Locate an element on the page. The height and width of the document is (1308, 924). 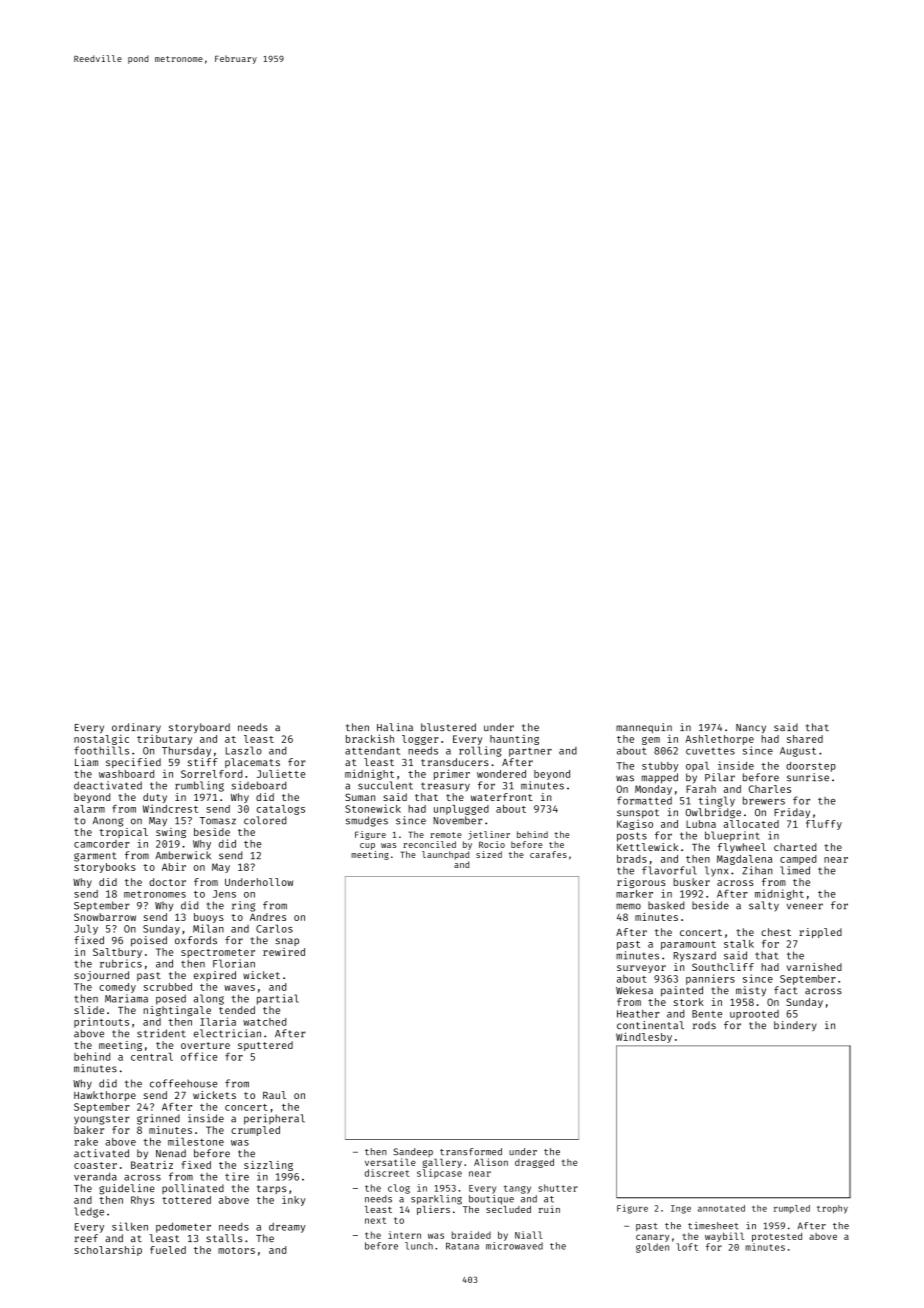
attendant is located at coordinates (372, 751).
